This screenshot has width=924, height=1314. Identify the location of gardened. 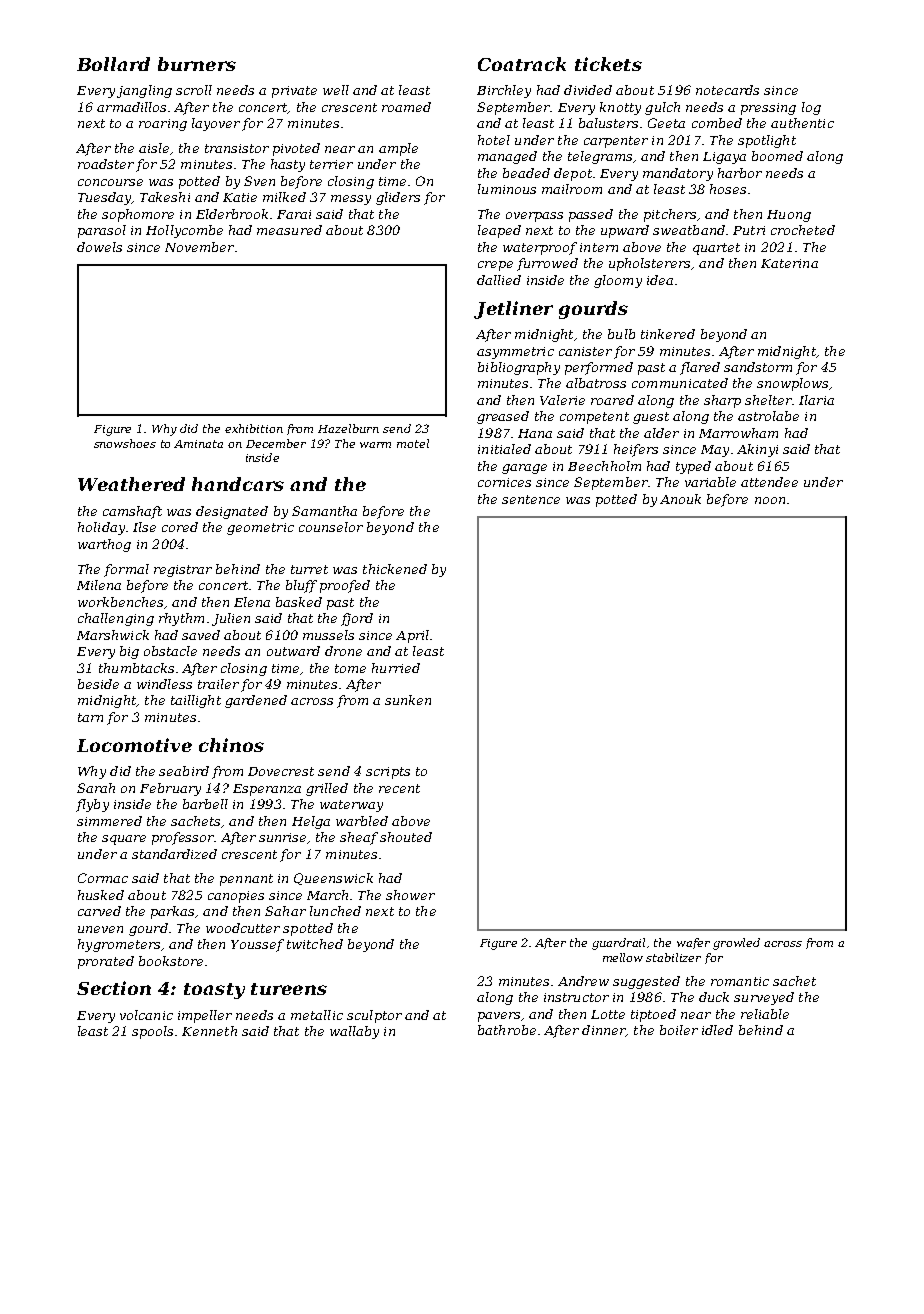
(256, 701).
